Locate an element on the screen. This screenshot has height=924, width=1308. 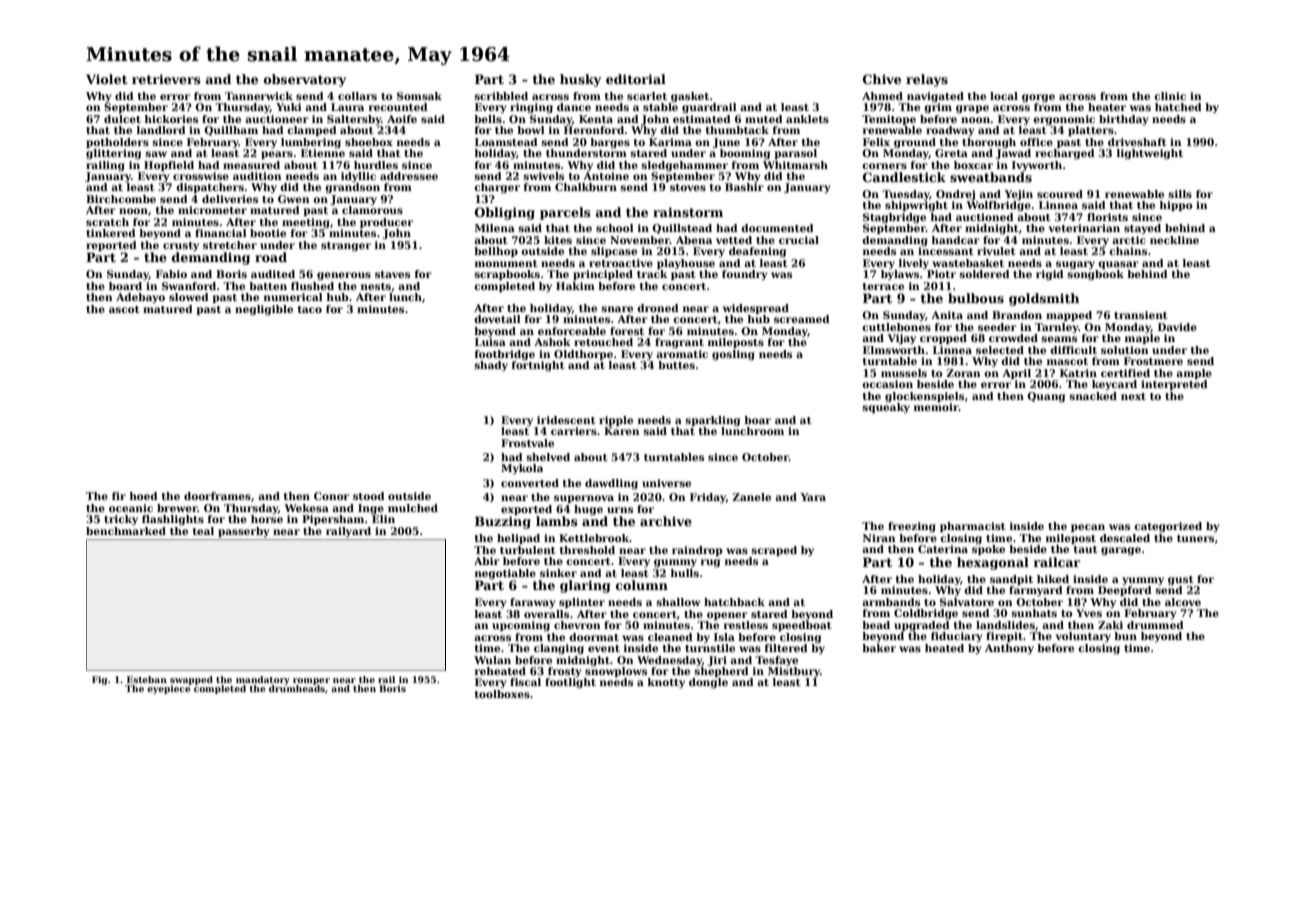
Hakim is located at coordinates (575, 286).
